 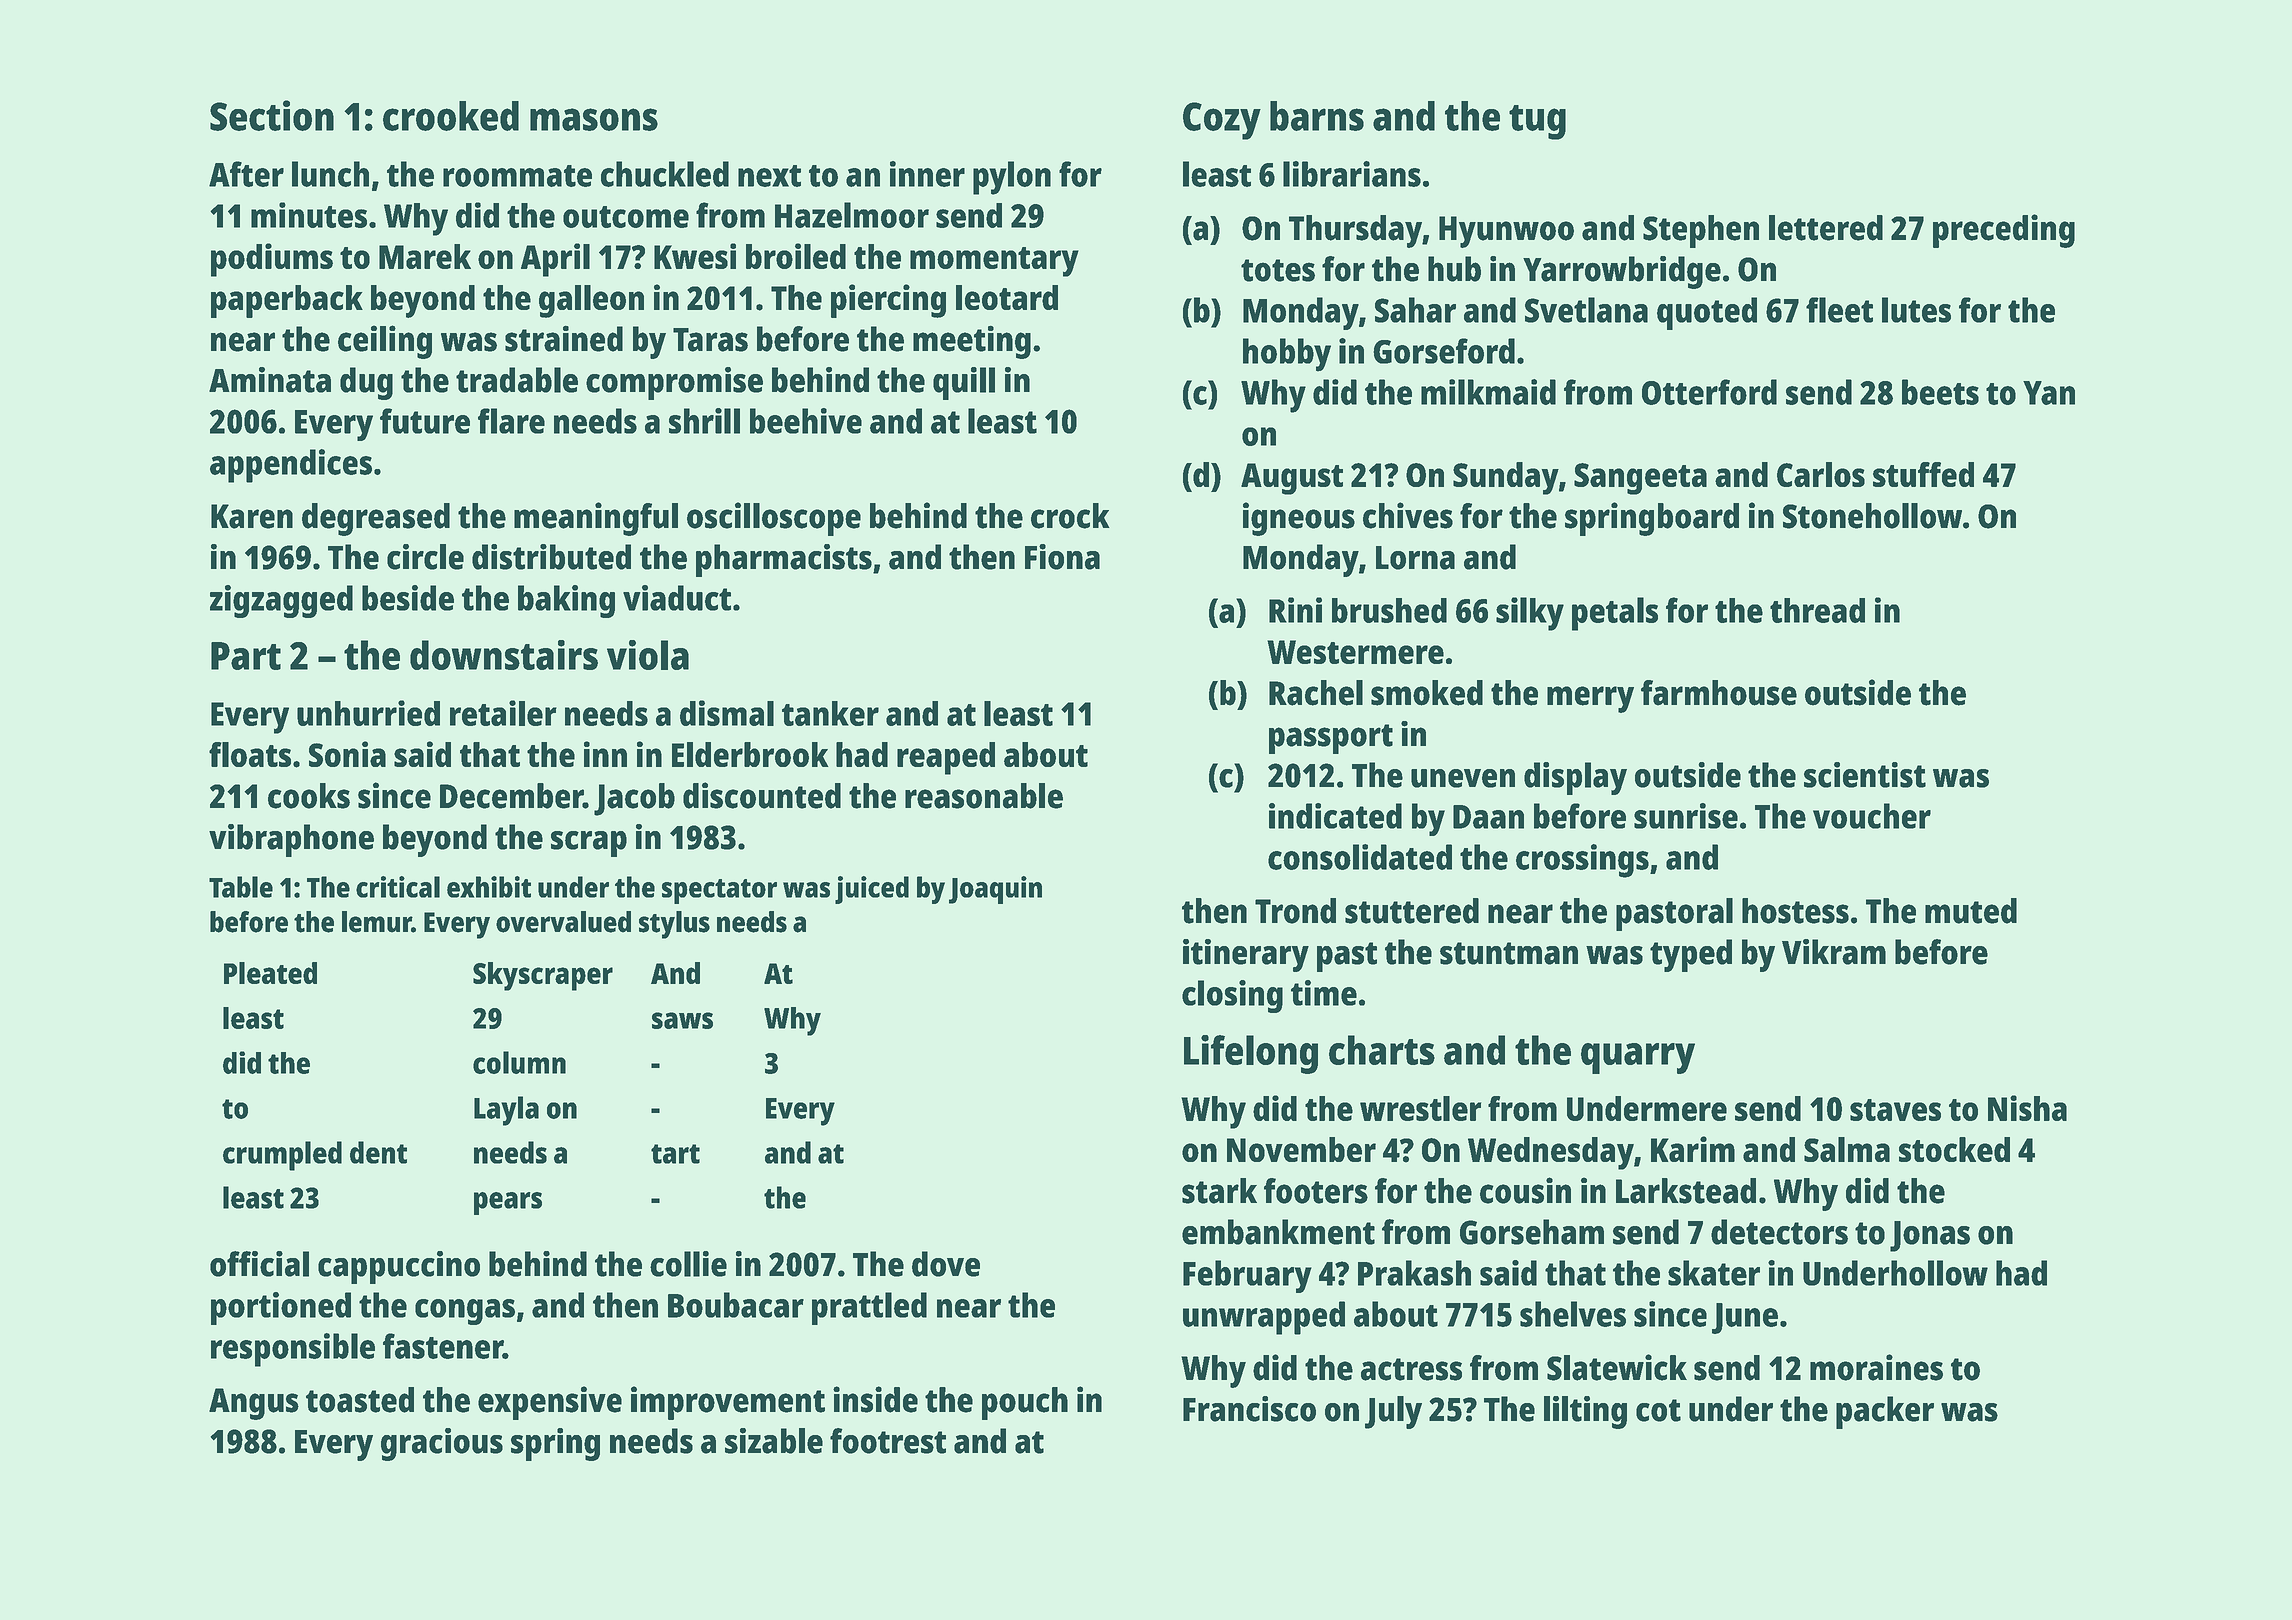 I want to click on igneous, so click(x=1299, y=519).
